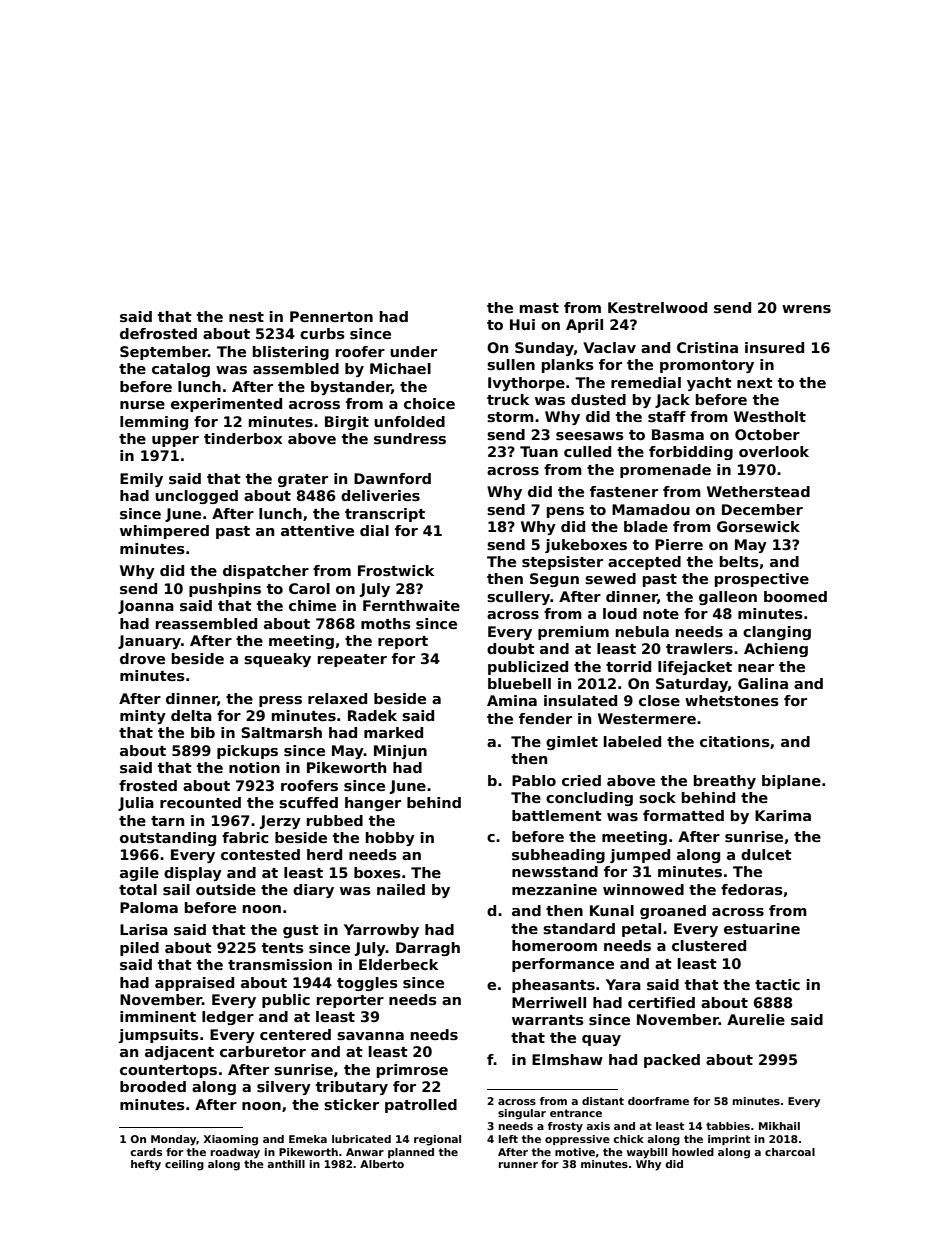  What do you see at coordinates (396, 570) in the document?
I see `Frostwick` at bounding box center [396, 570].
